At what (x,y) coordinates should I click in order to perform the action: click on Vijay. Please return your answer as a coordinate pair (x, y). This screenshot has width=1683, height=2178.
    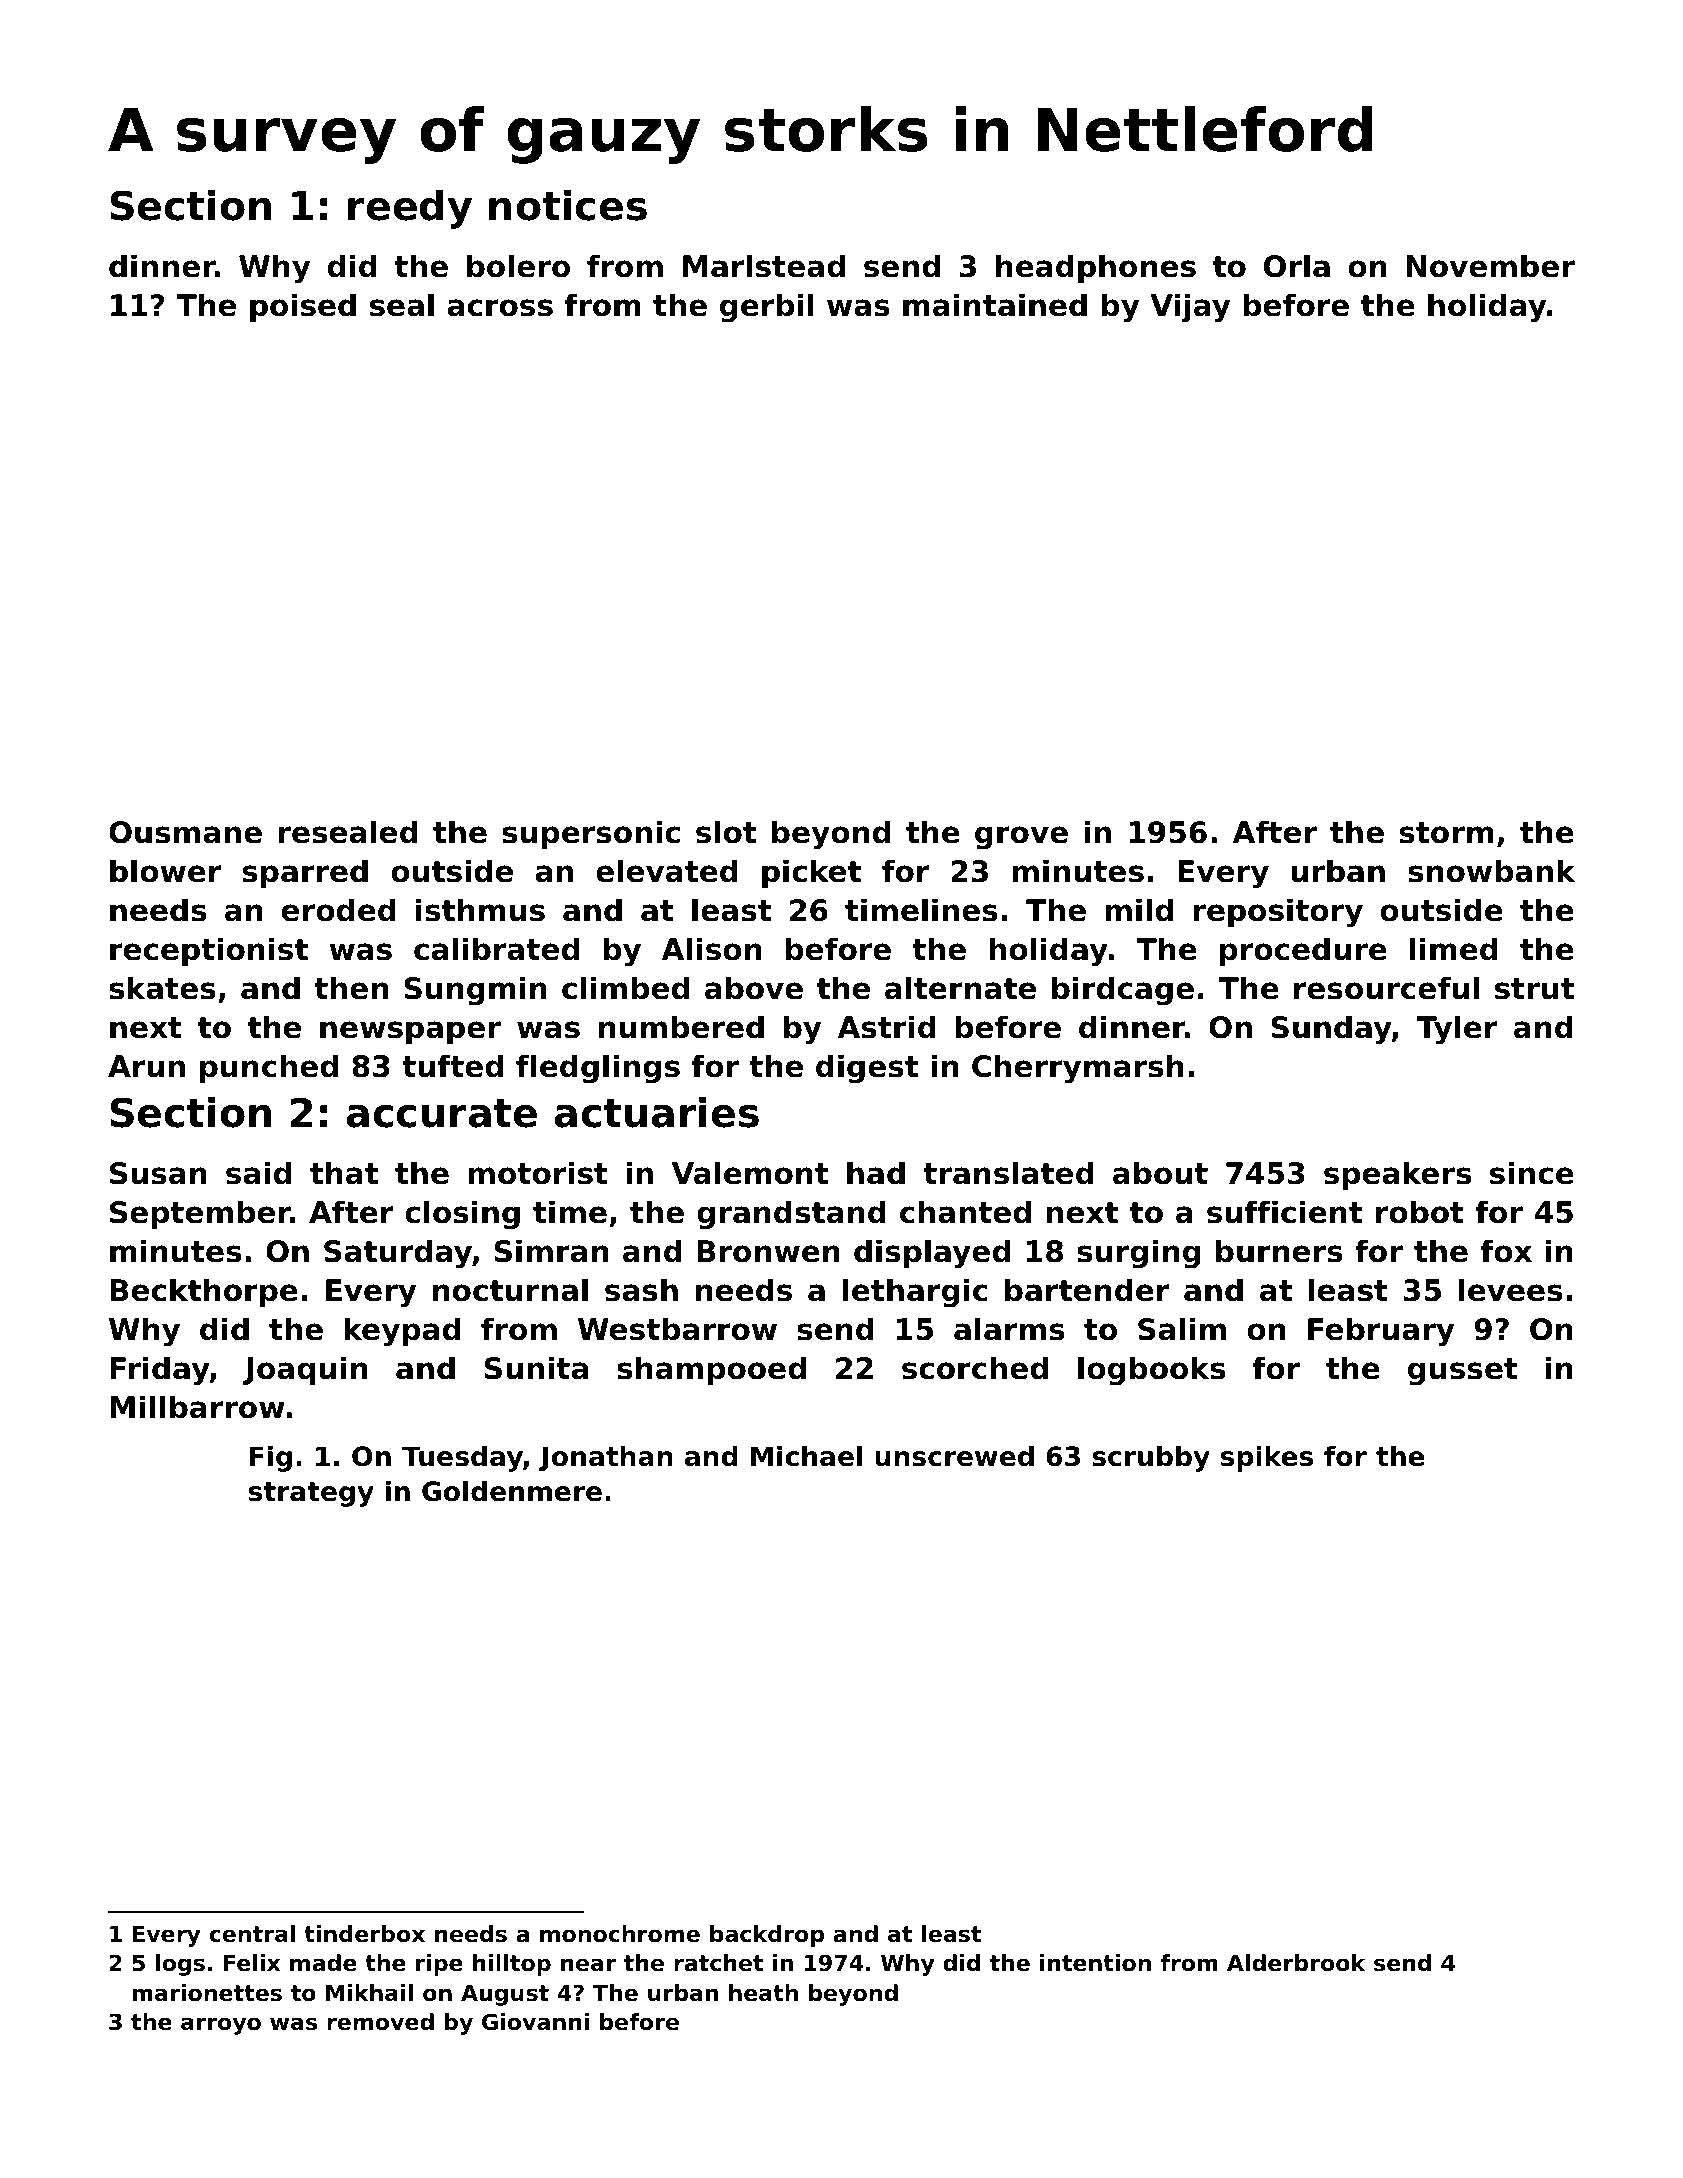
    Looking at the image, I should click on (1190, 308).
